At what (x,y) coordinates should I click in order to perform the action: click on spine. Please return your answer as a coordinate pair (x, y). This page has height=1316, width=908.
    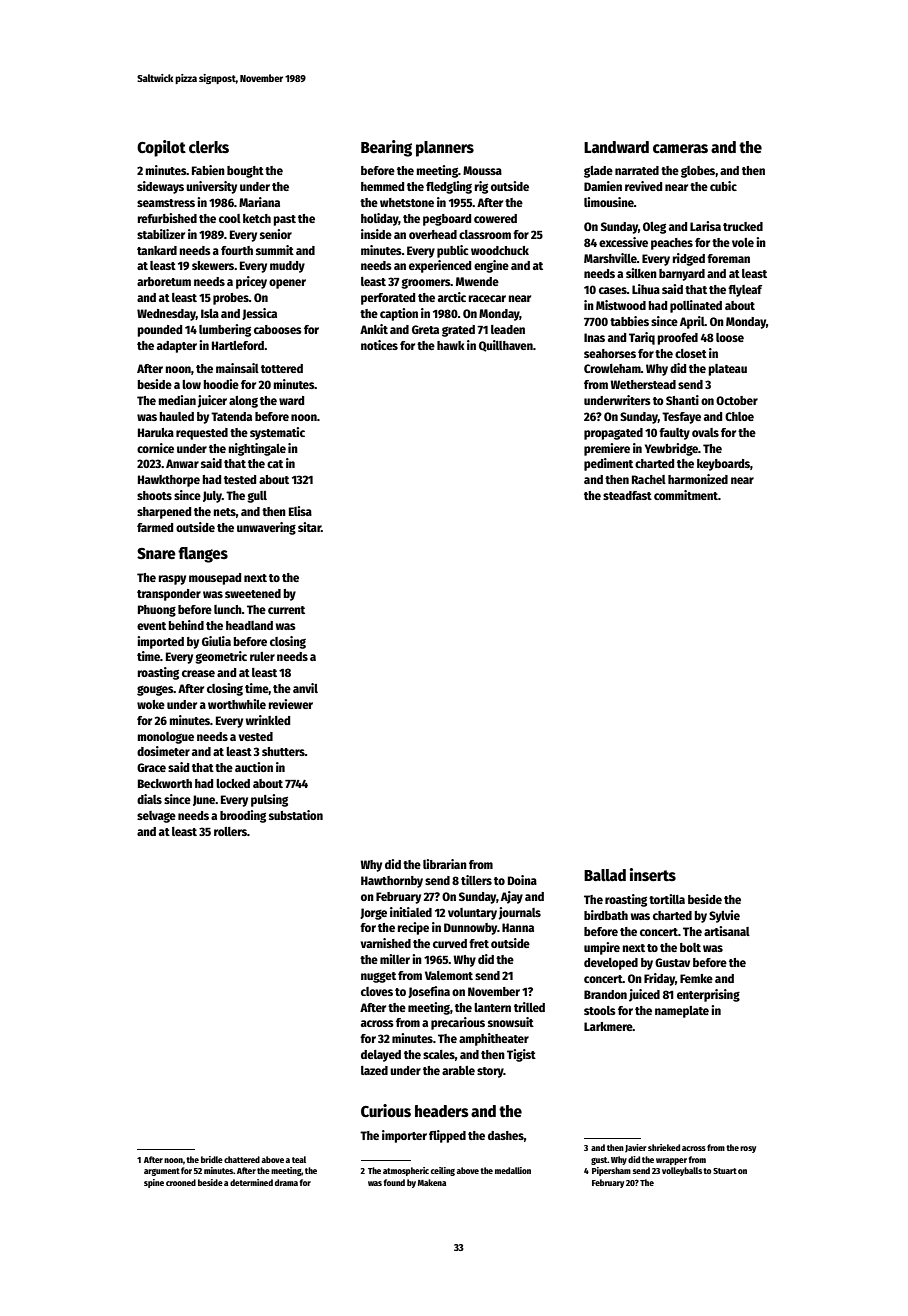
    Looking at the image, I should click on (154, 1183).
